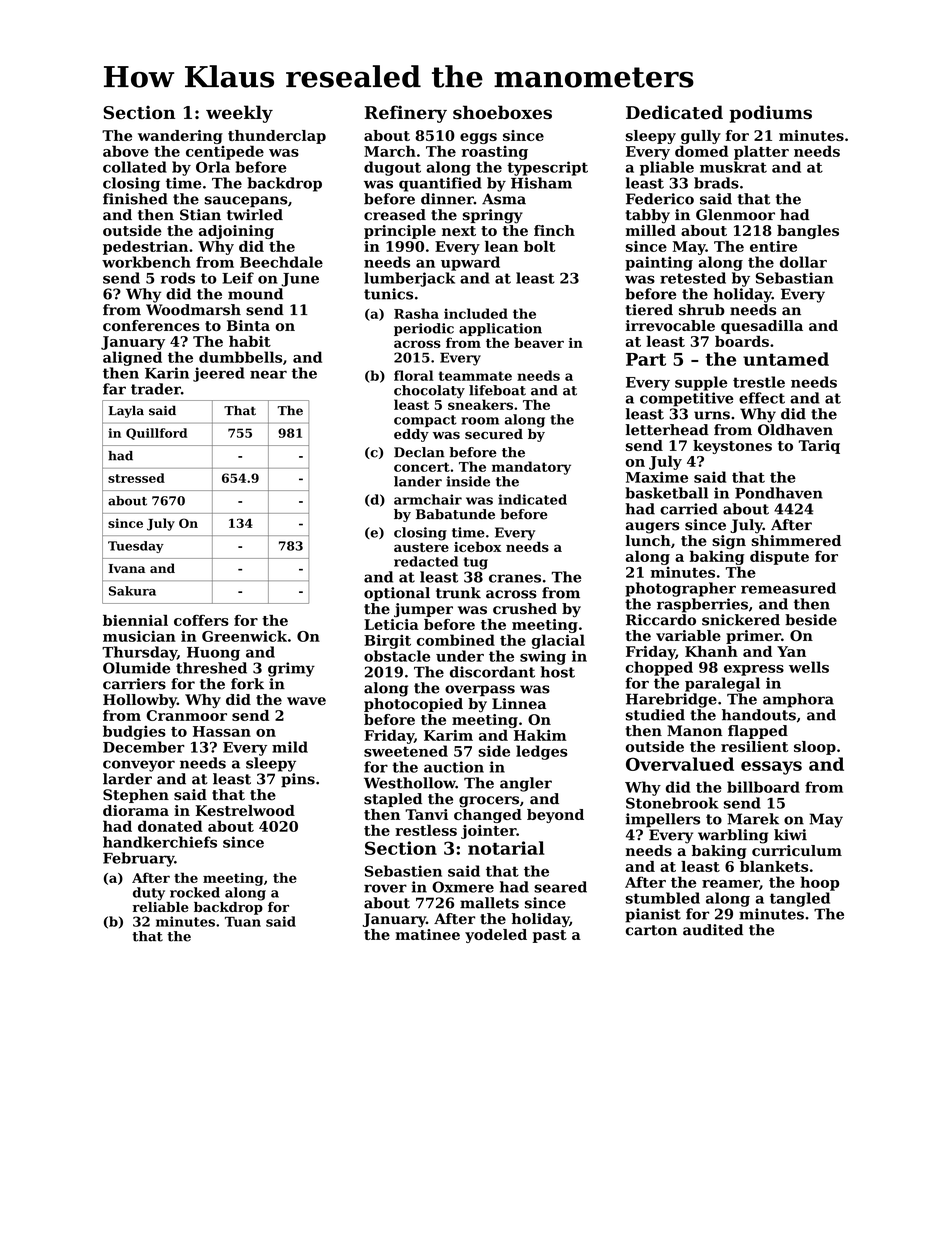 This page has width=952, height=1233. I want to click on Quillford, so click(156, 434).
